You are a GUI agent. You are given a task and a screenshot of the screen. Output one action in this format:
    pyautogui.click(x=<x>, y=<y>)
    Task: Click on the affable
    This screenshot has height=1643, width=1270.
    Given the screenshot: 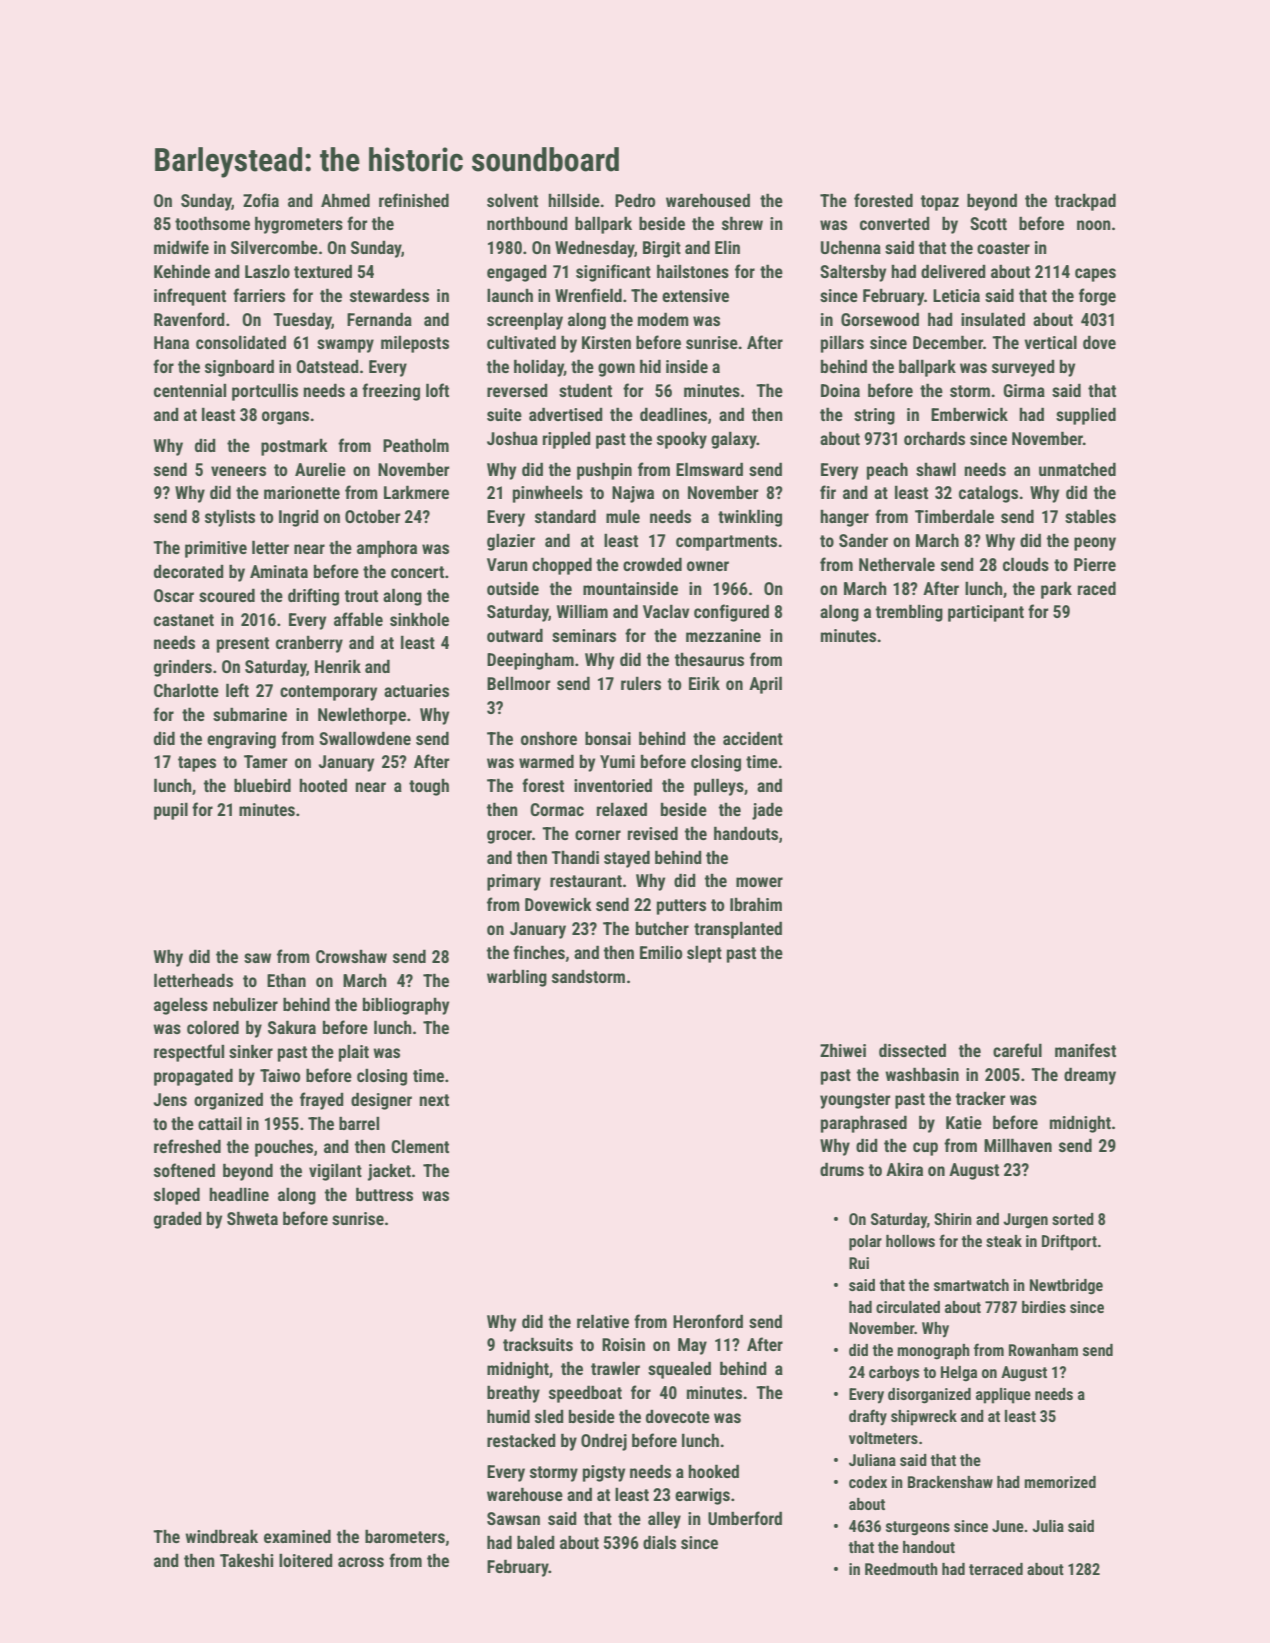 What is the action you would take?
    pyautogui.click(x=358, y=619)
